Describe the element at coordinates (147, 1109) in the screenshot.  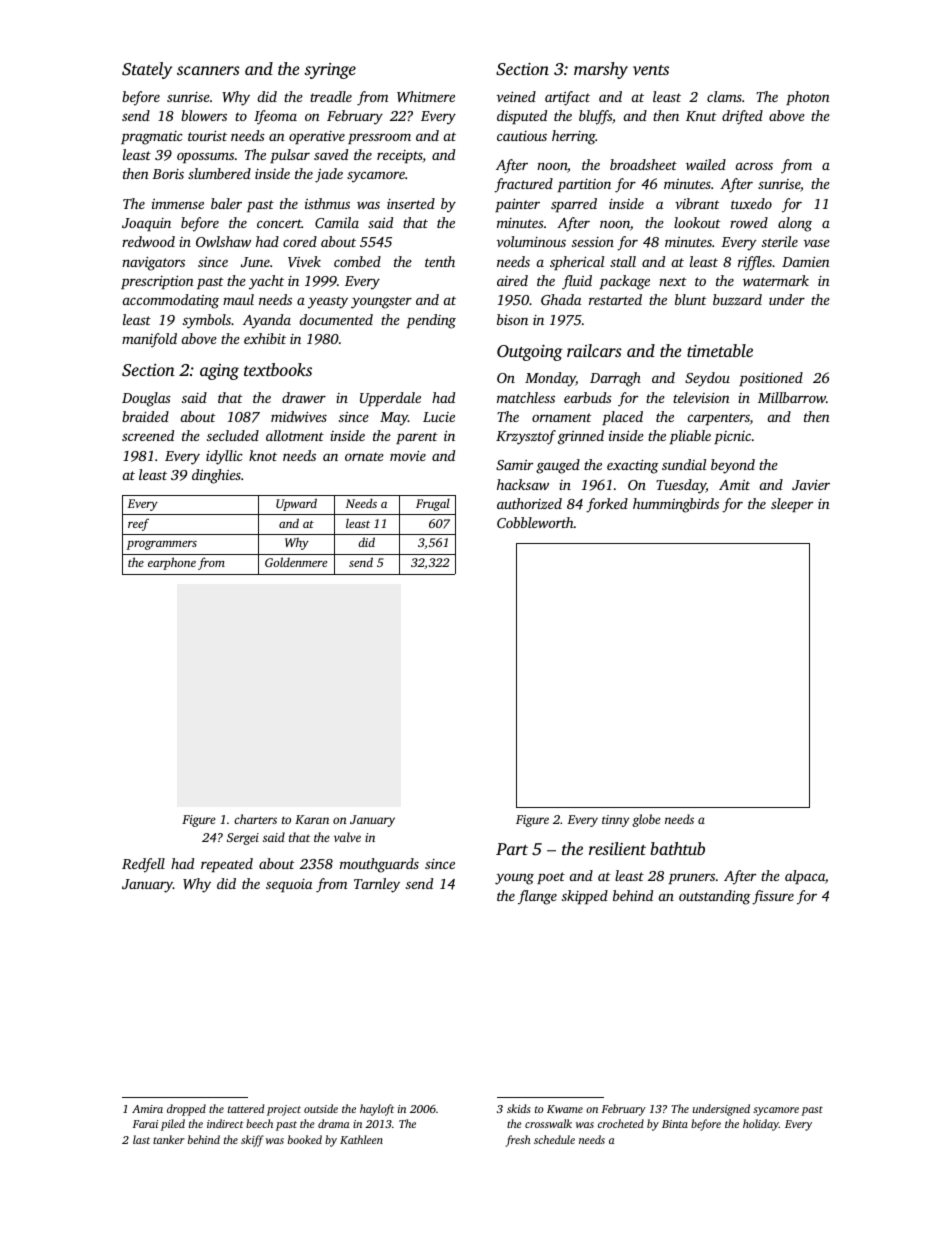
I see `Amira` at that location.
